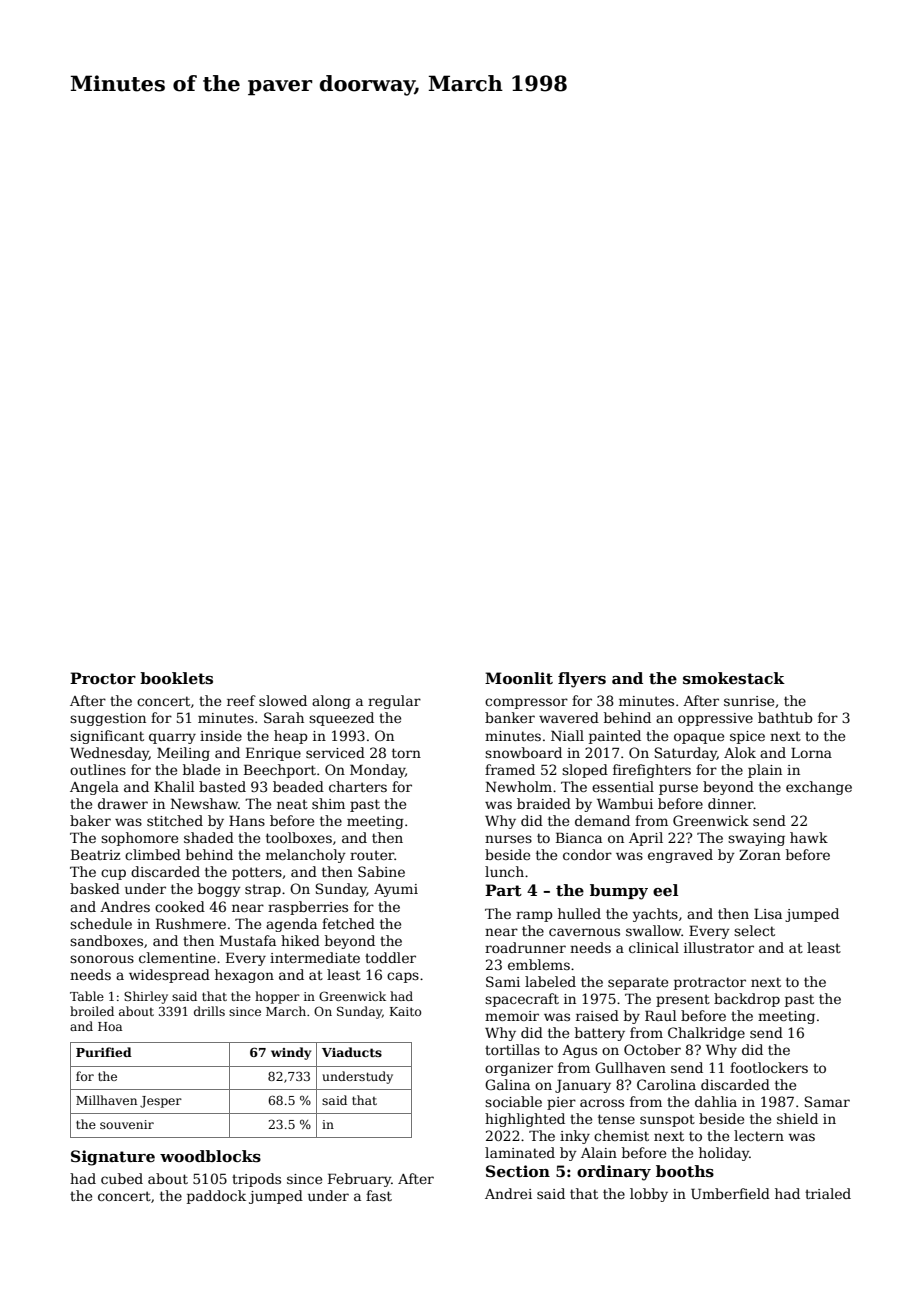  Describe the element at coordinates (508, 1193) in the screenshot. I see `Andrei` at that location.
